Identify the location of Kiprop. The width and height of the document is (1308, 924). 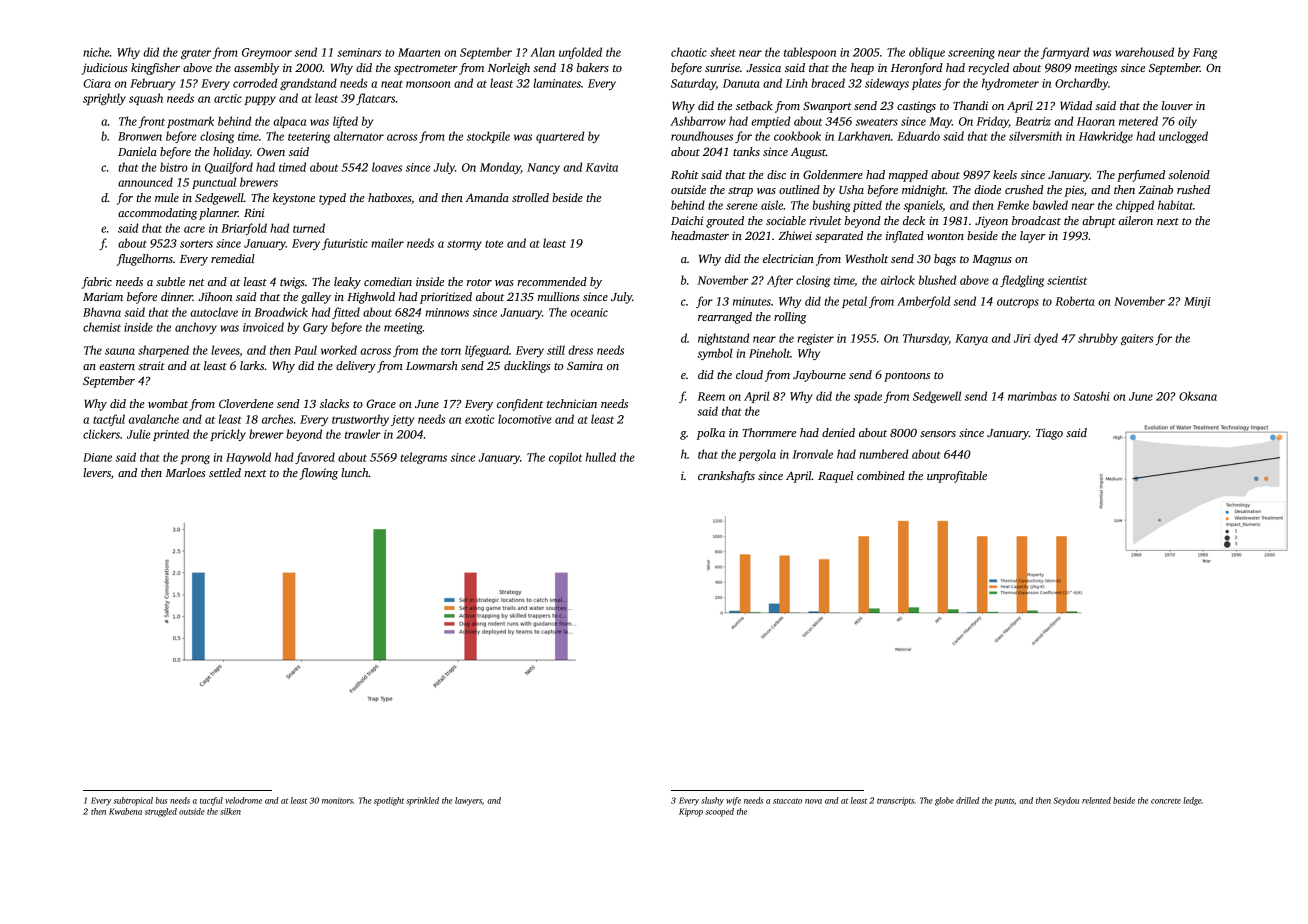
(691, 812).
